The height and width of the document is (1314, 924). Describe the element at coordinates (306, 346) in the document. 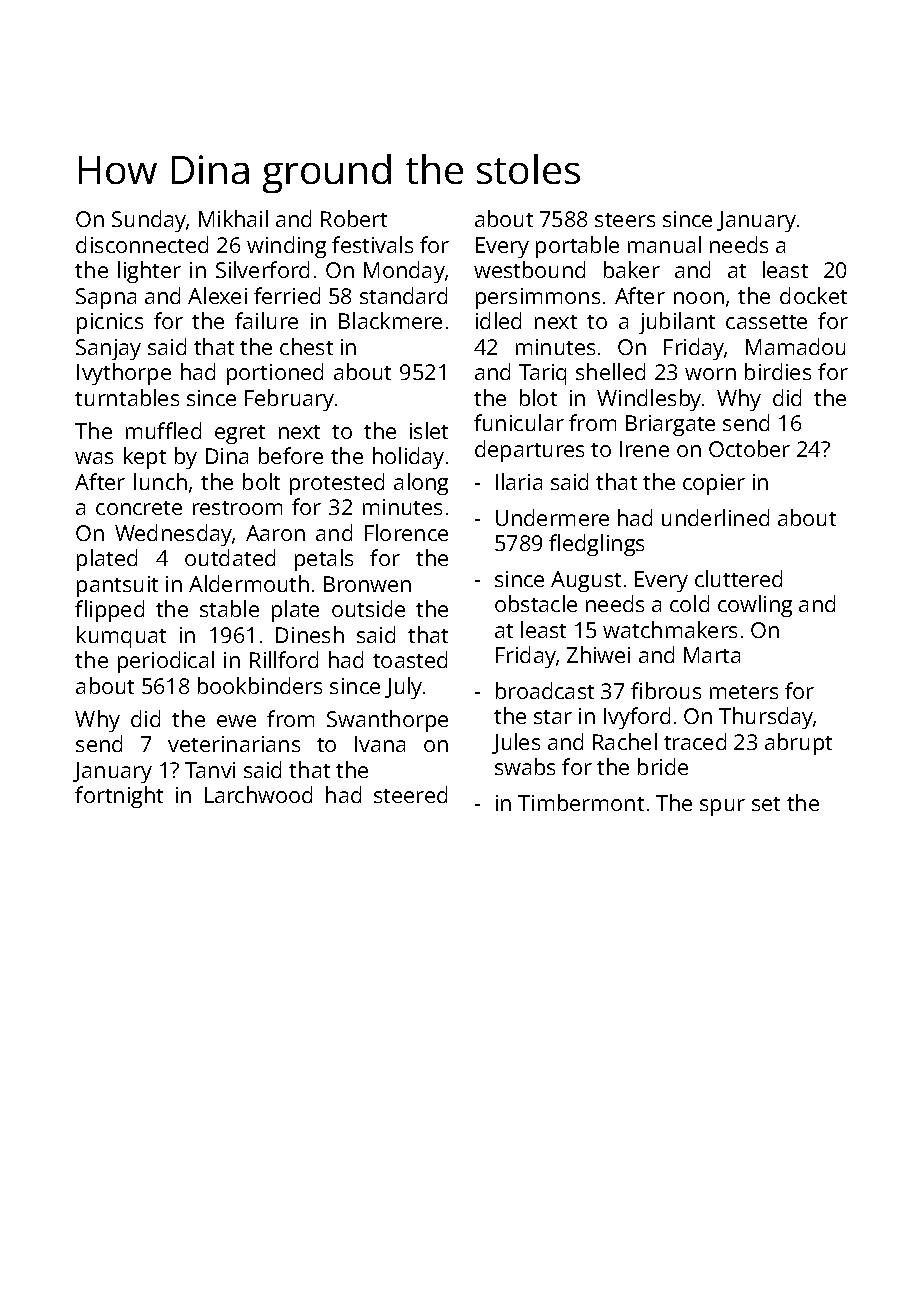

I see `chest` at that location.
